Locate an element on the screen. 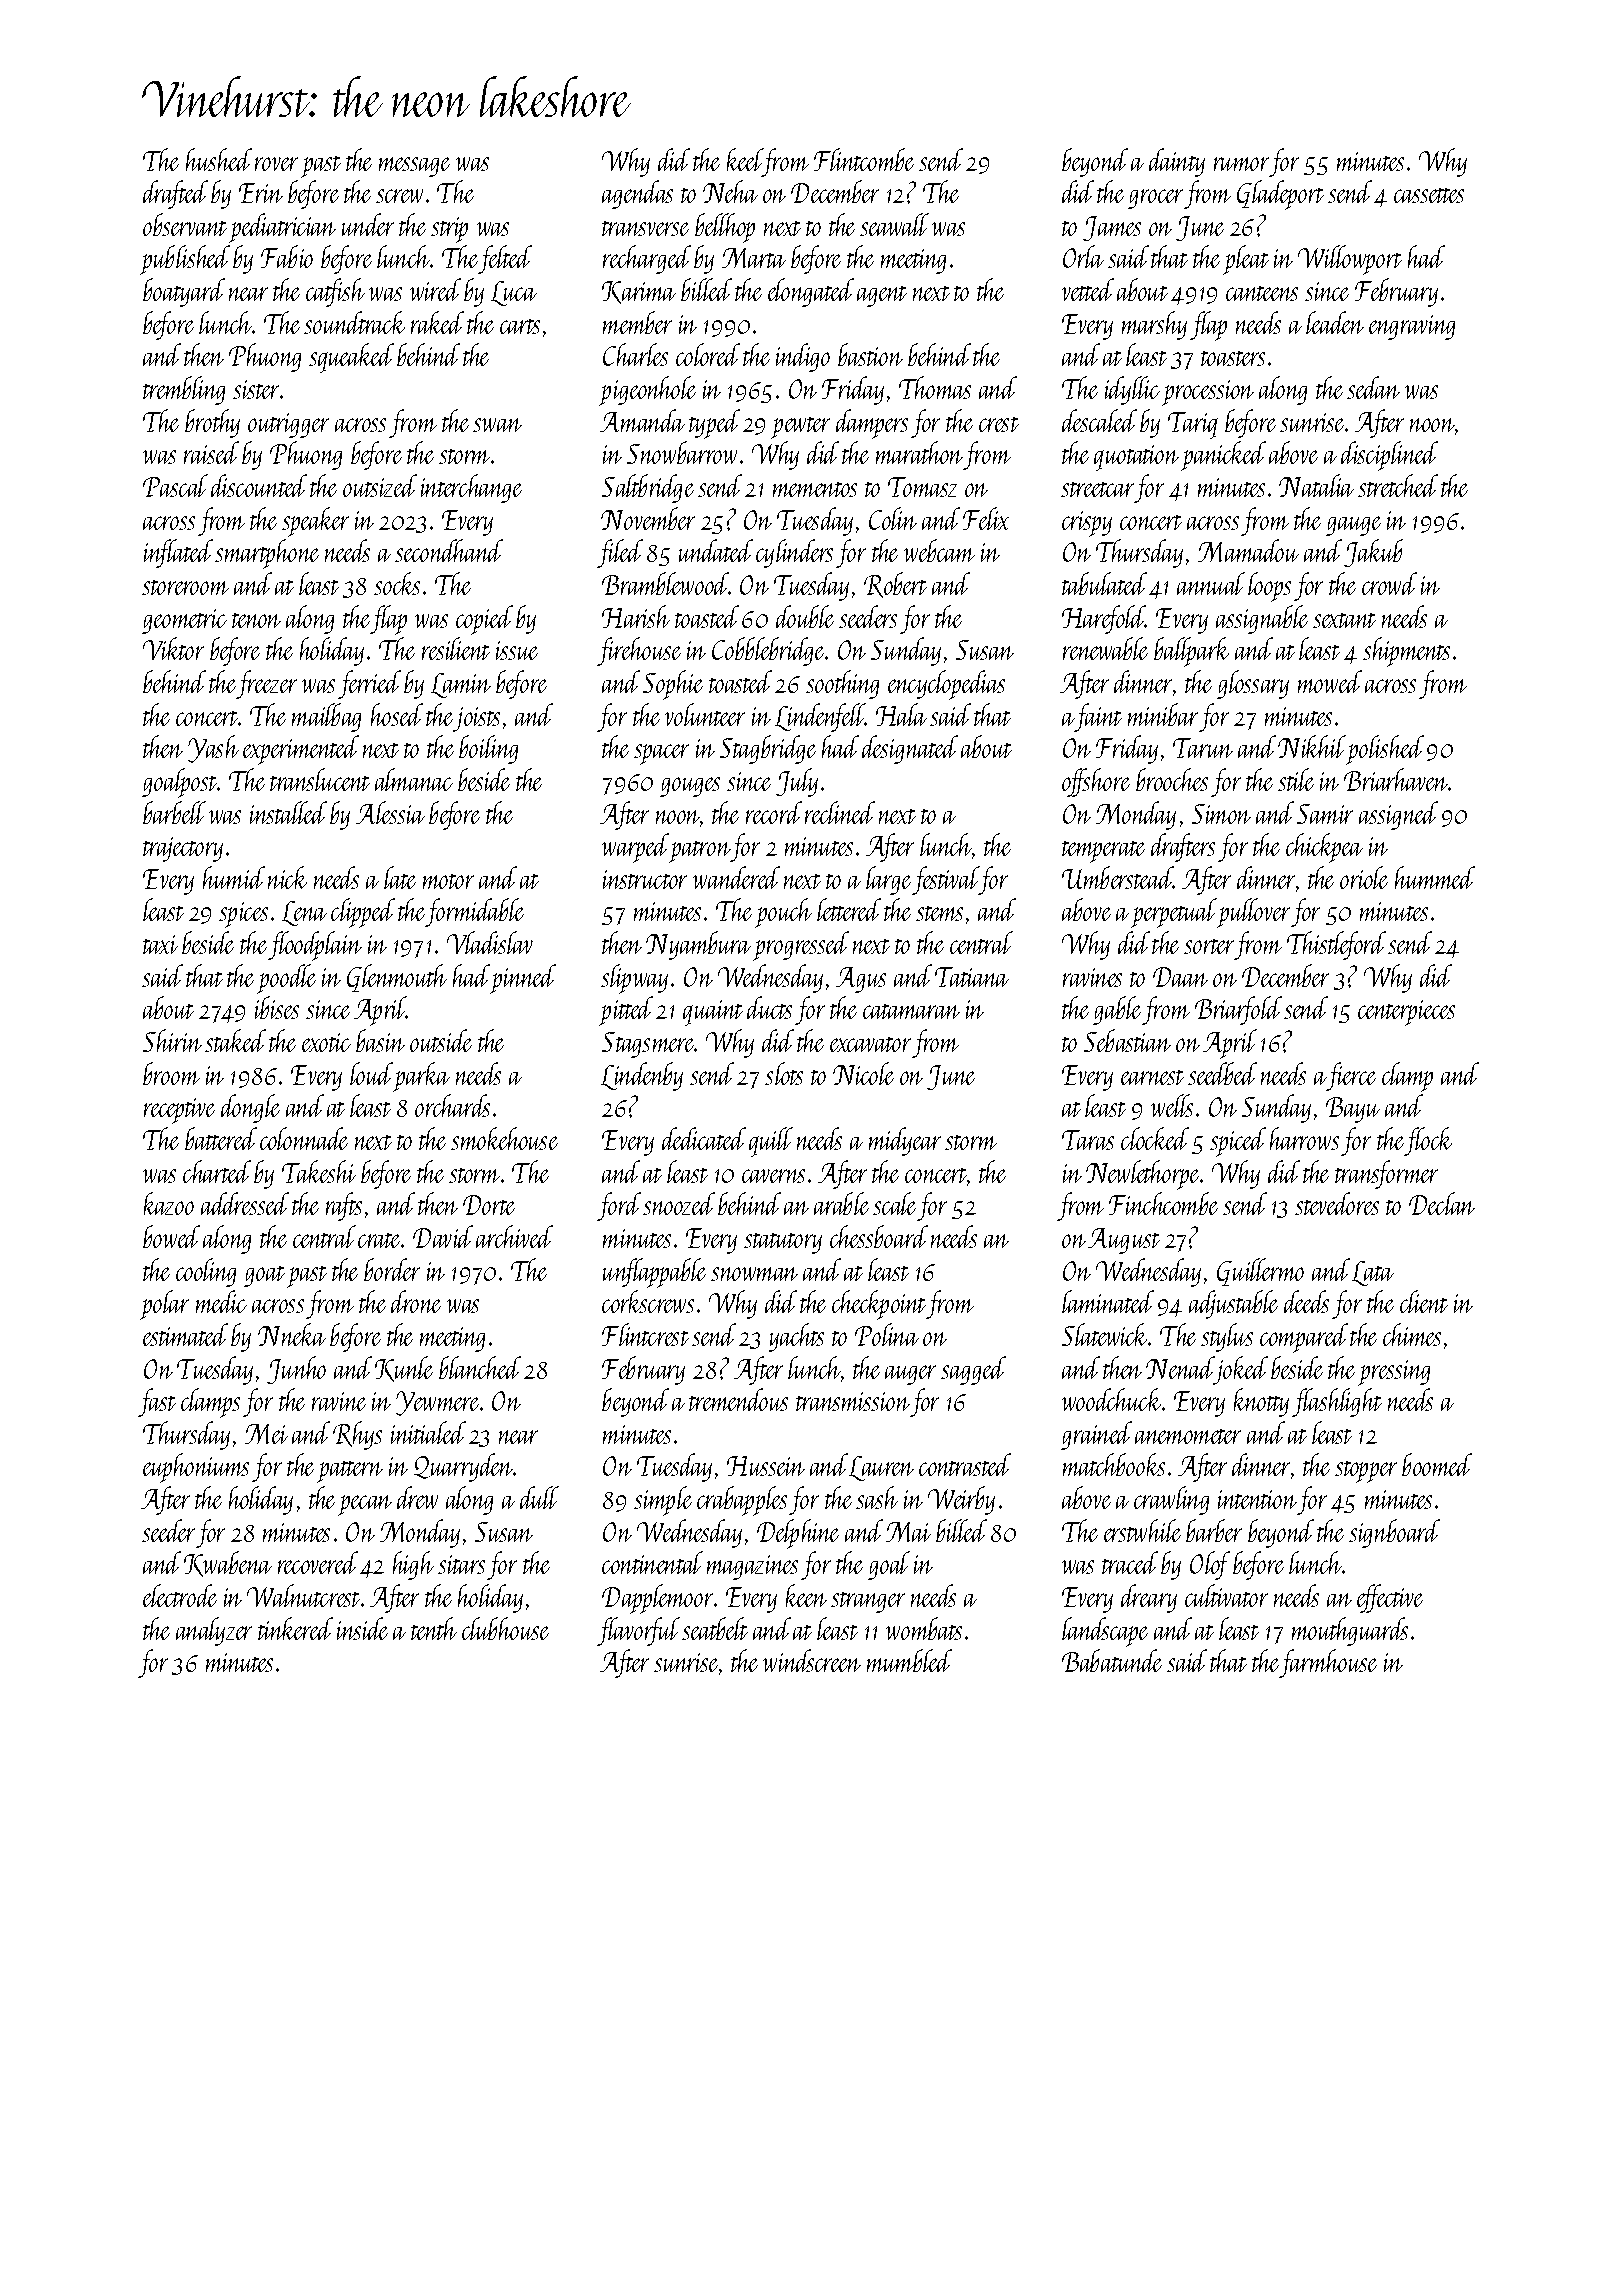 The image size is (1620, 2292). tremendous is located at coordinates (738, 1399).
